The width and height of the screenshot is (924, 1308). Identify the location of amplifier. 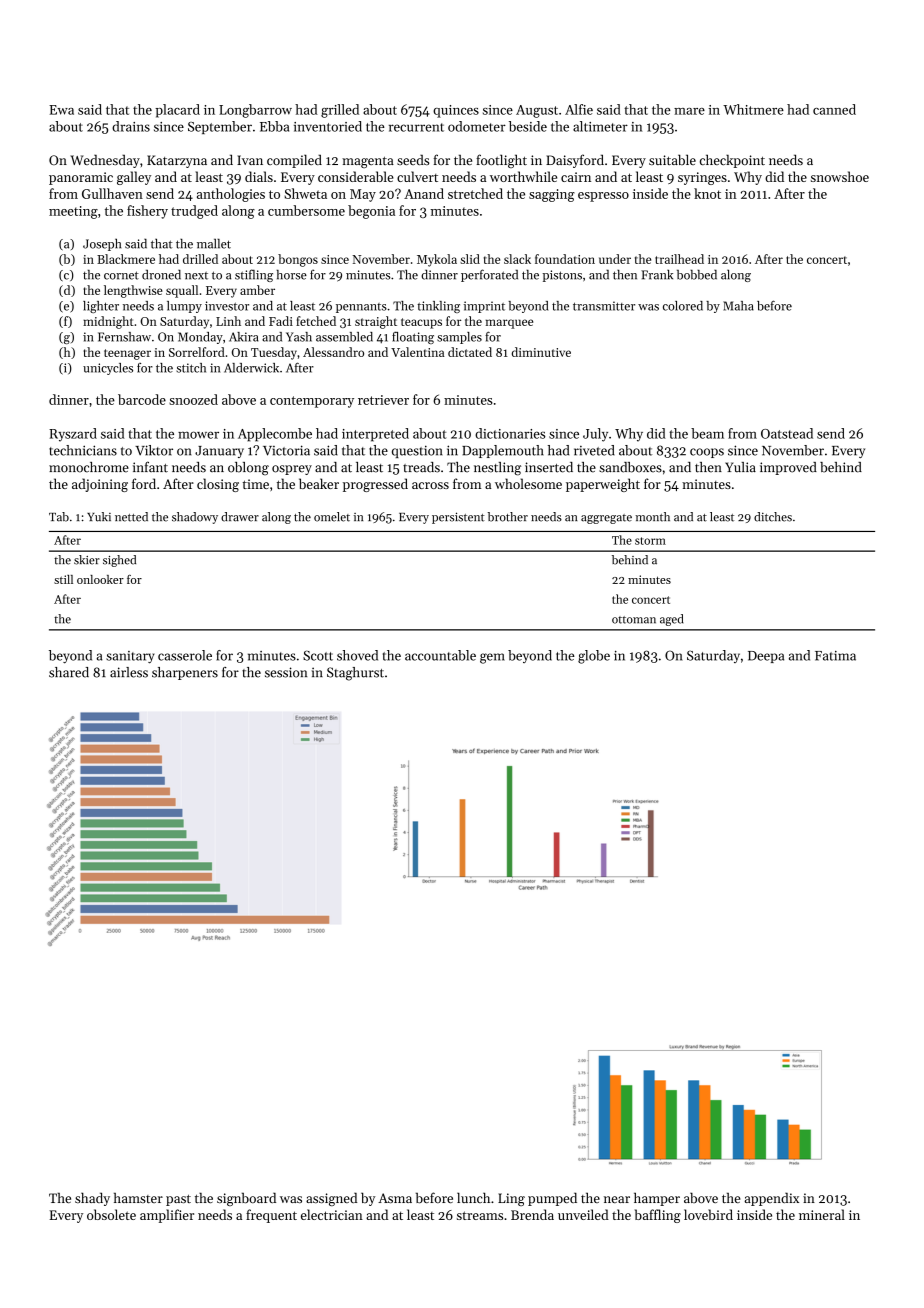
(167, 1216).
